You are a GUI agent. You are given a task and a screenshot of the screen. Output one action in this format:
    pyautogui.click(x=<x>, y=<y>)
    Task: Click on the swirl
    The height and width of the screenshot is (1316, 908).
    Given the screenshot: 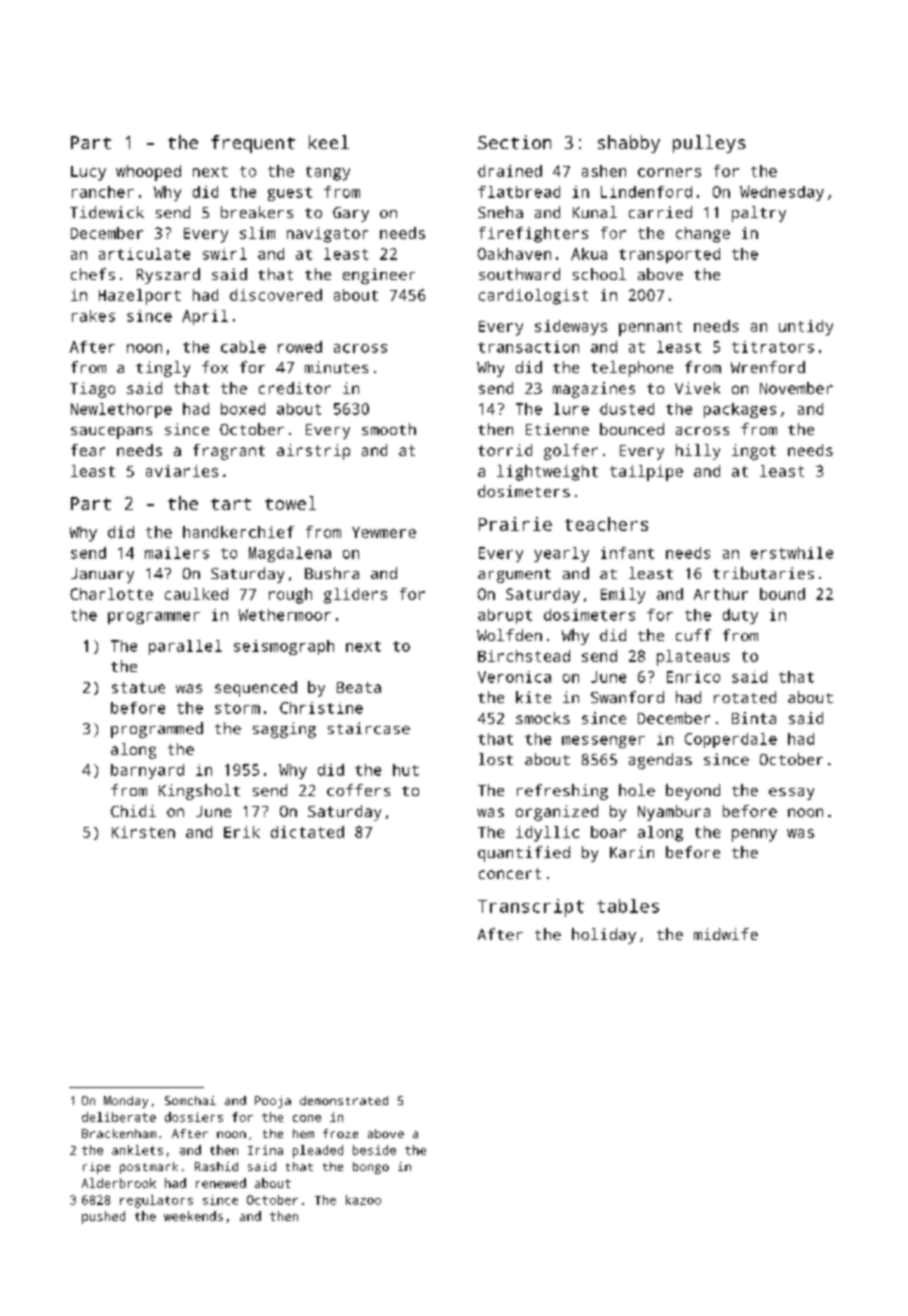 What is the action you would take?
    pyautogui.click(x=225, y=254)
